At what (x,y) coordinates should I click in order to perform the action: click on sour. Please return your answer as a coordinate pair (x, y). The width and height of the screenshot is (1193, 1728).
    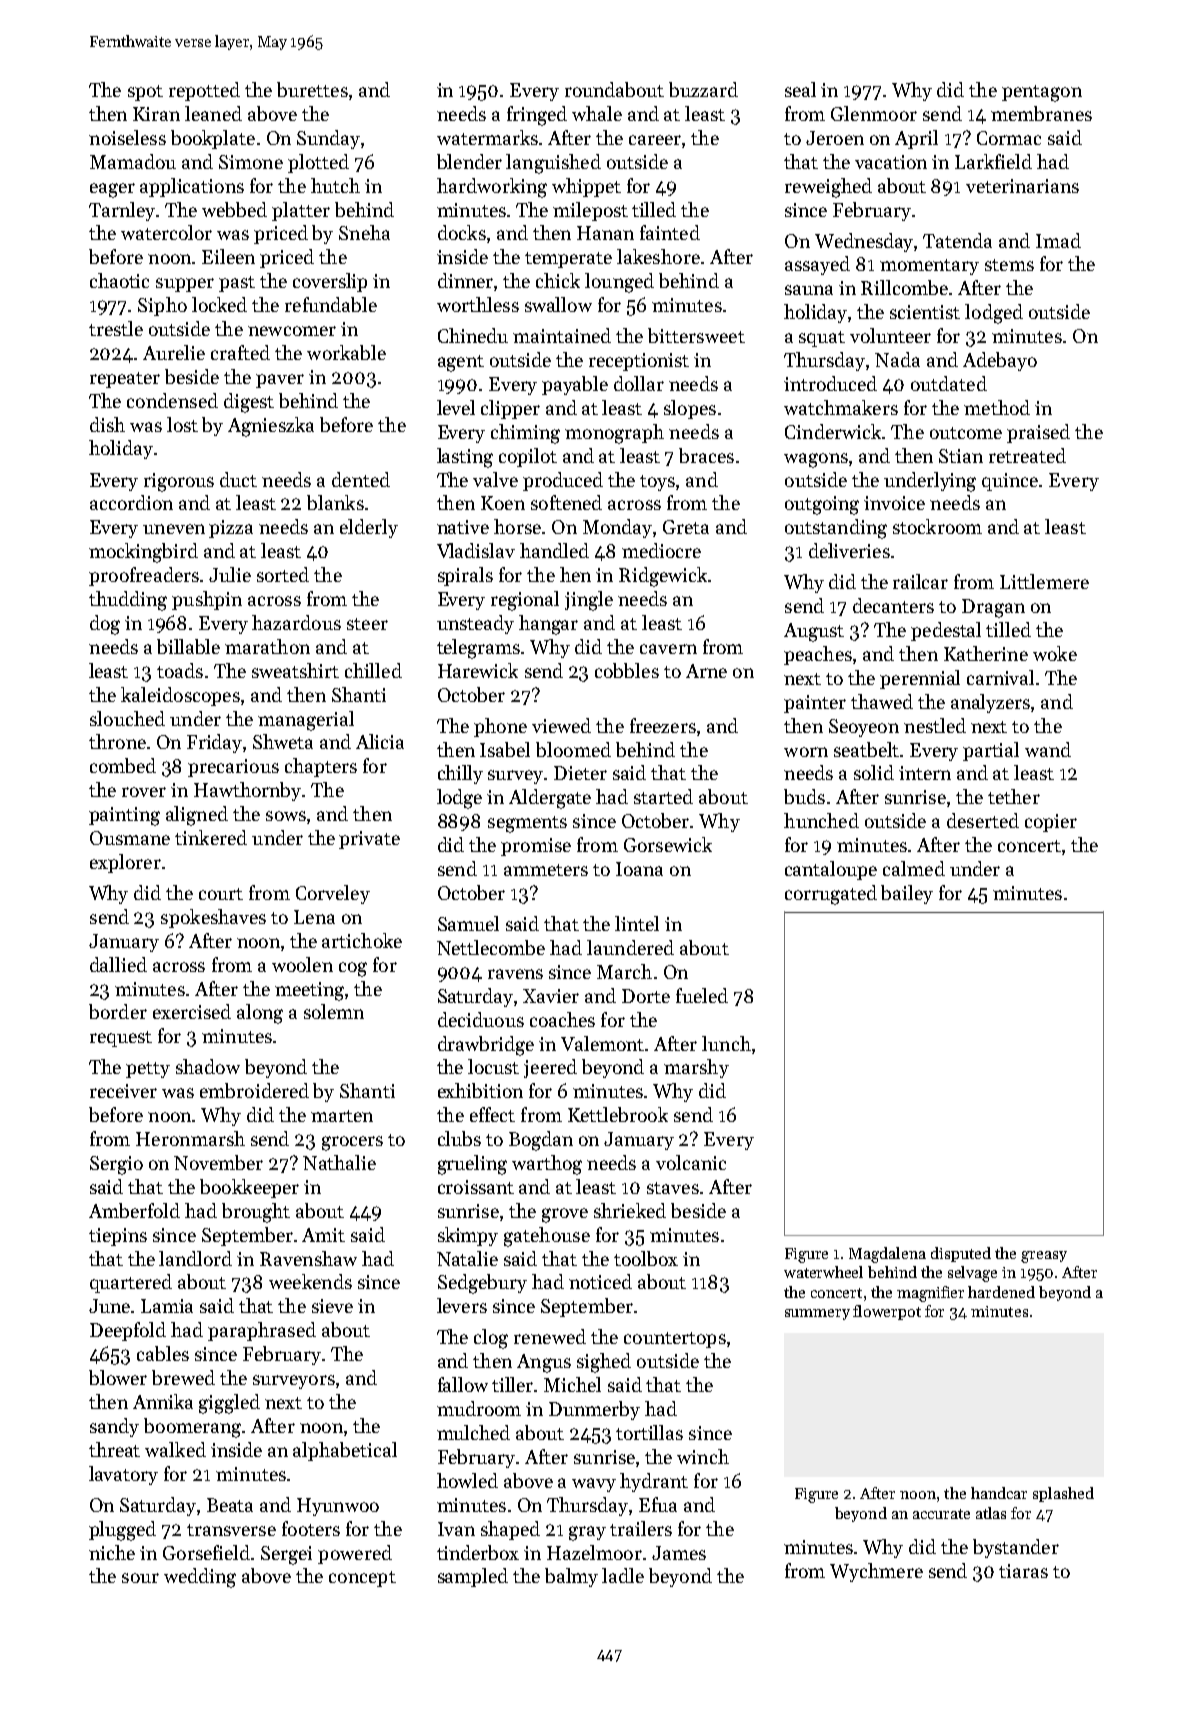
    Looking at the image, I should click on (140, 1578).
